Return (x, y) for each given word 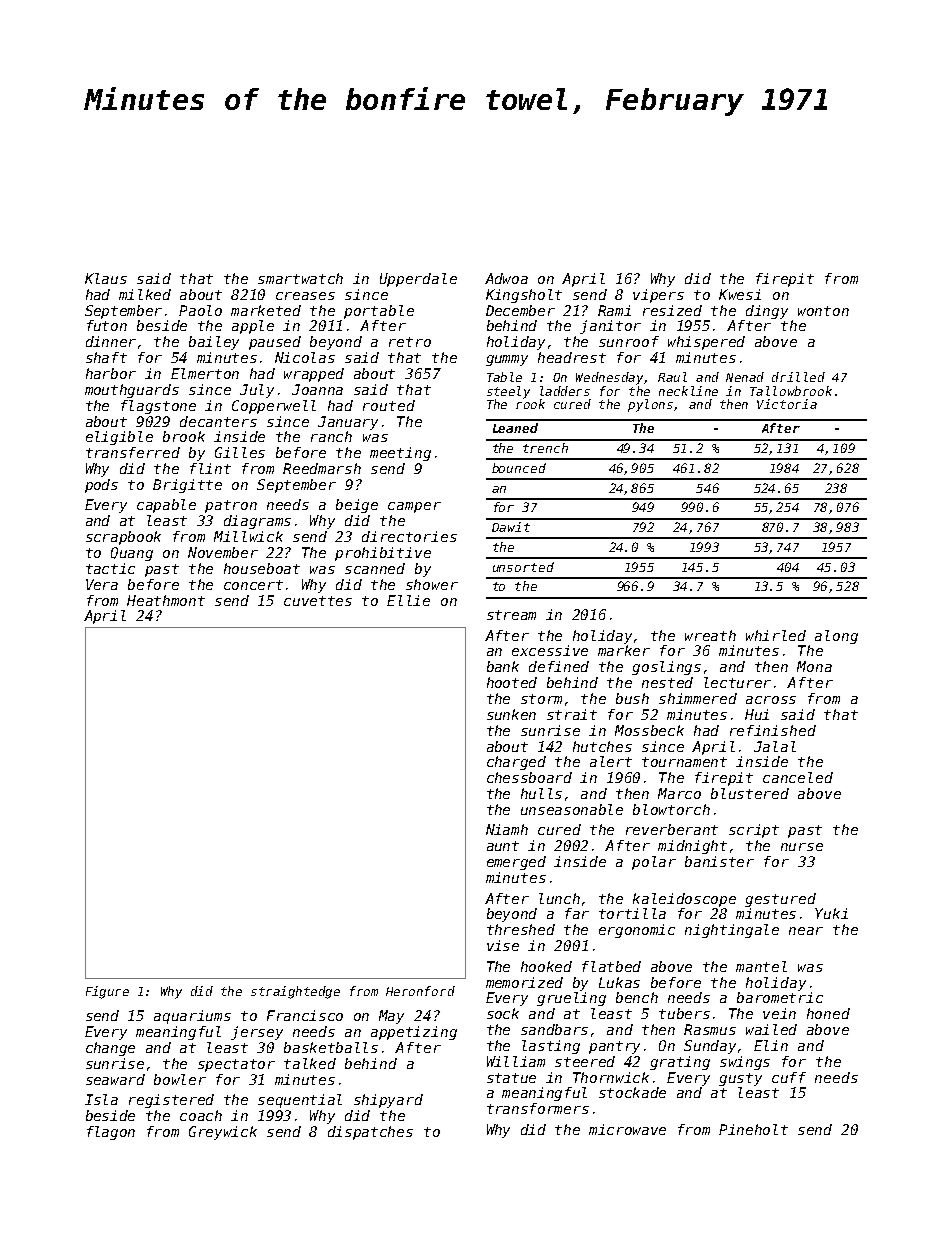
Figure (107, 992)
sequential (300, 1101)
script (754, 831)
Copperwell (274, 407)
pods (101, 486)
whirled (776, 635)
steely (508, 392)
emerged (516, 863)
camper (414, 507)
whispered (706, 343)
